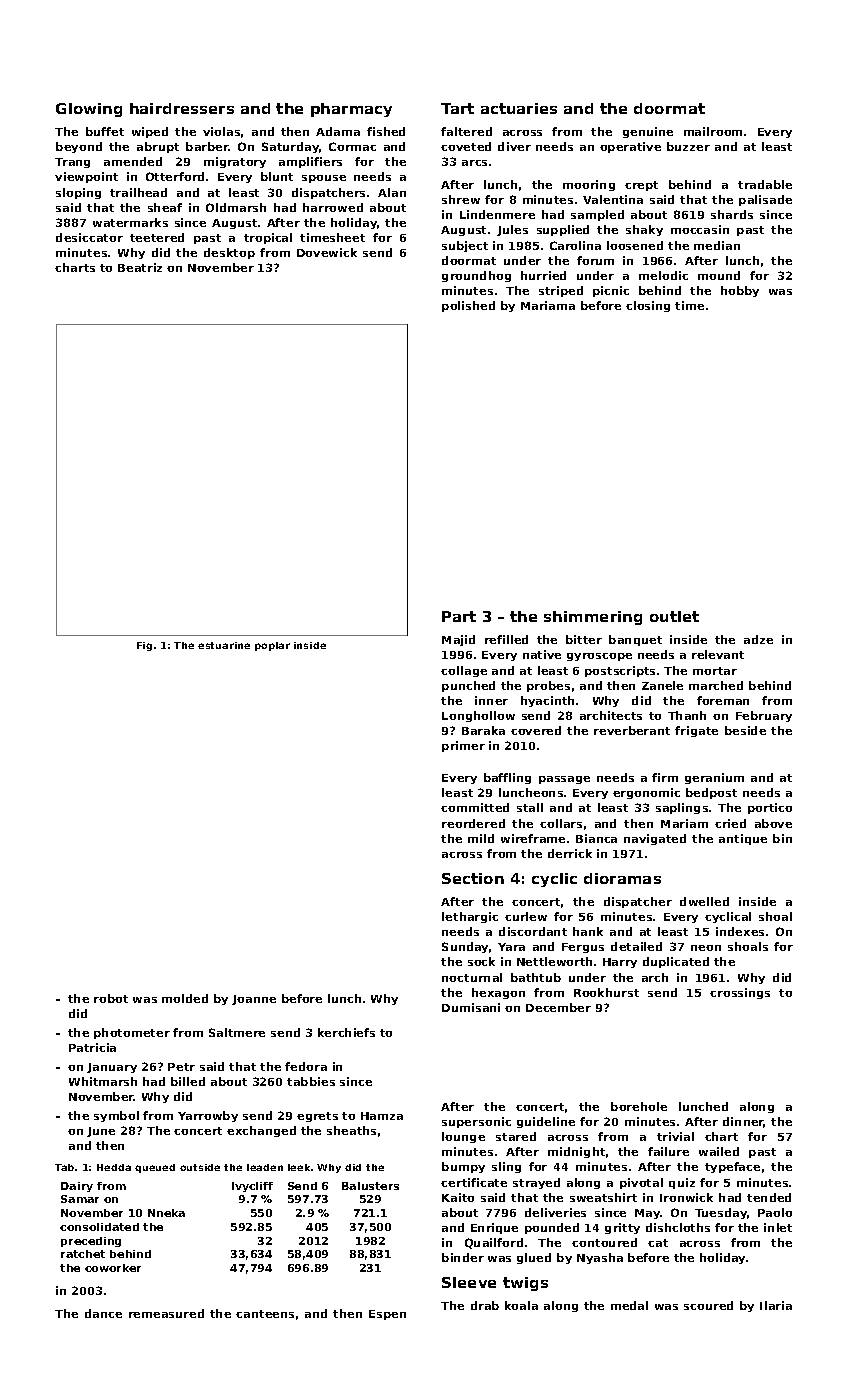  I want to click on committed, so click(475, 807).
